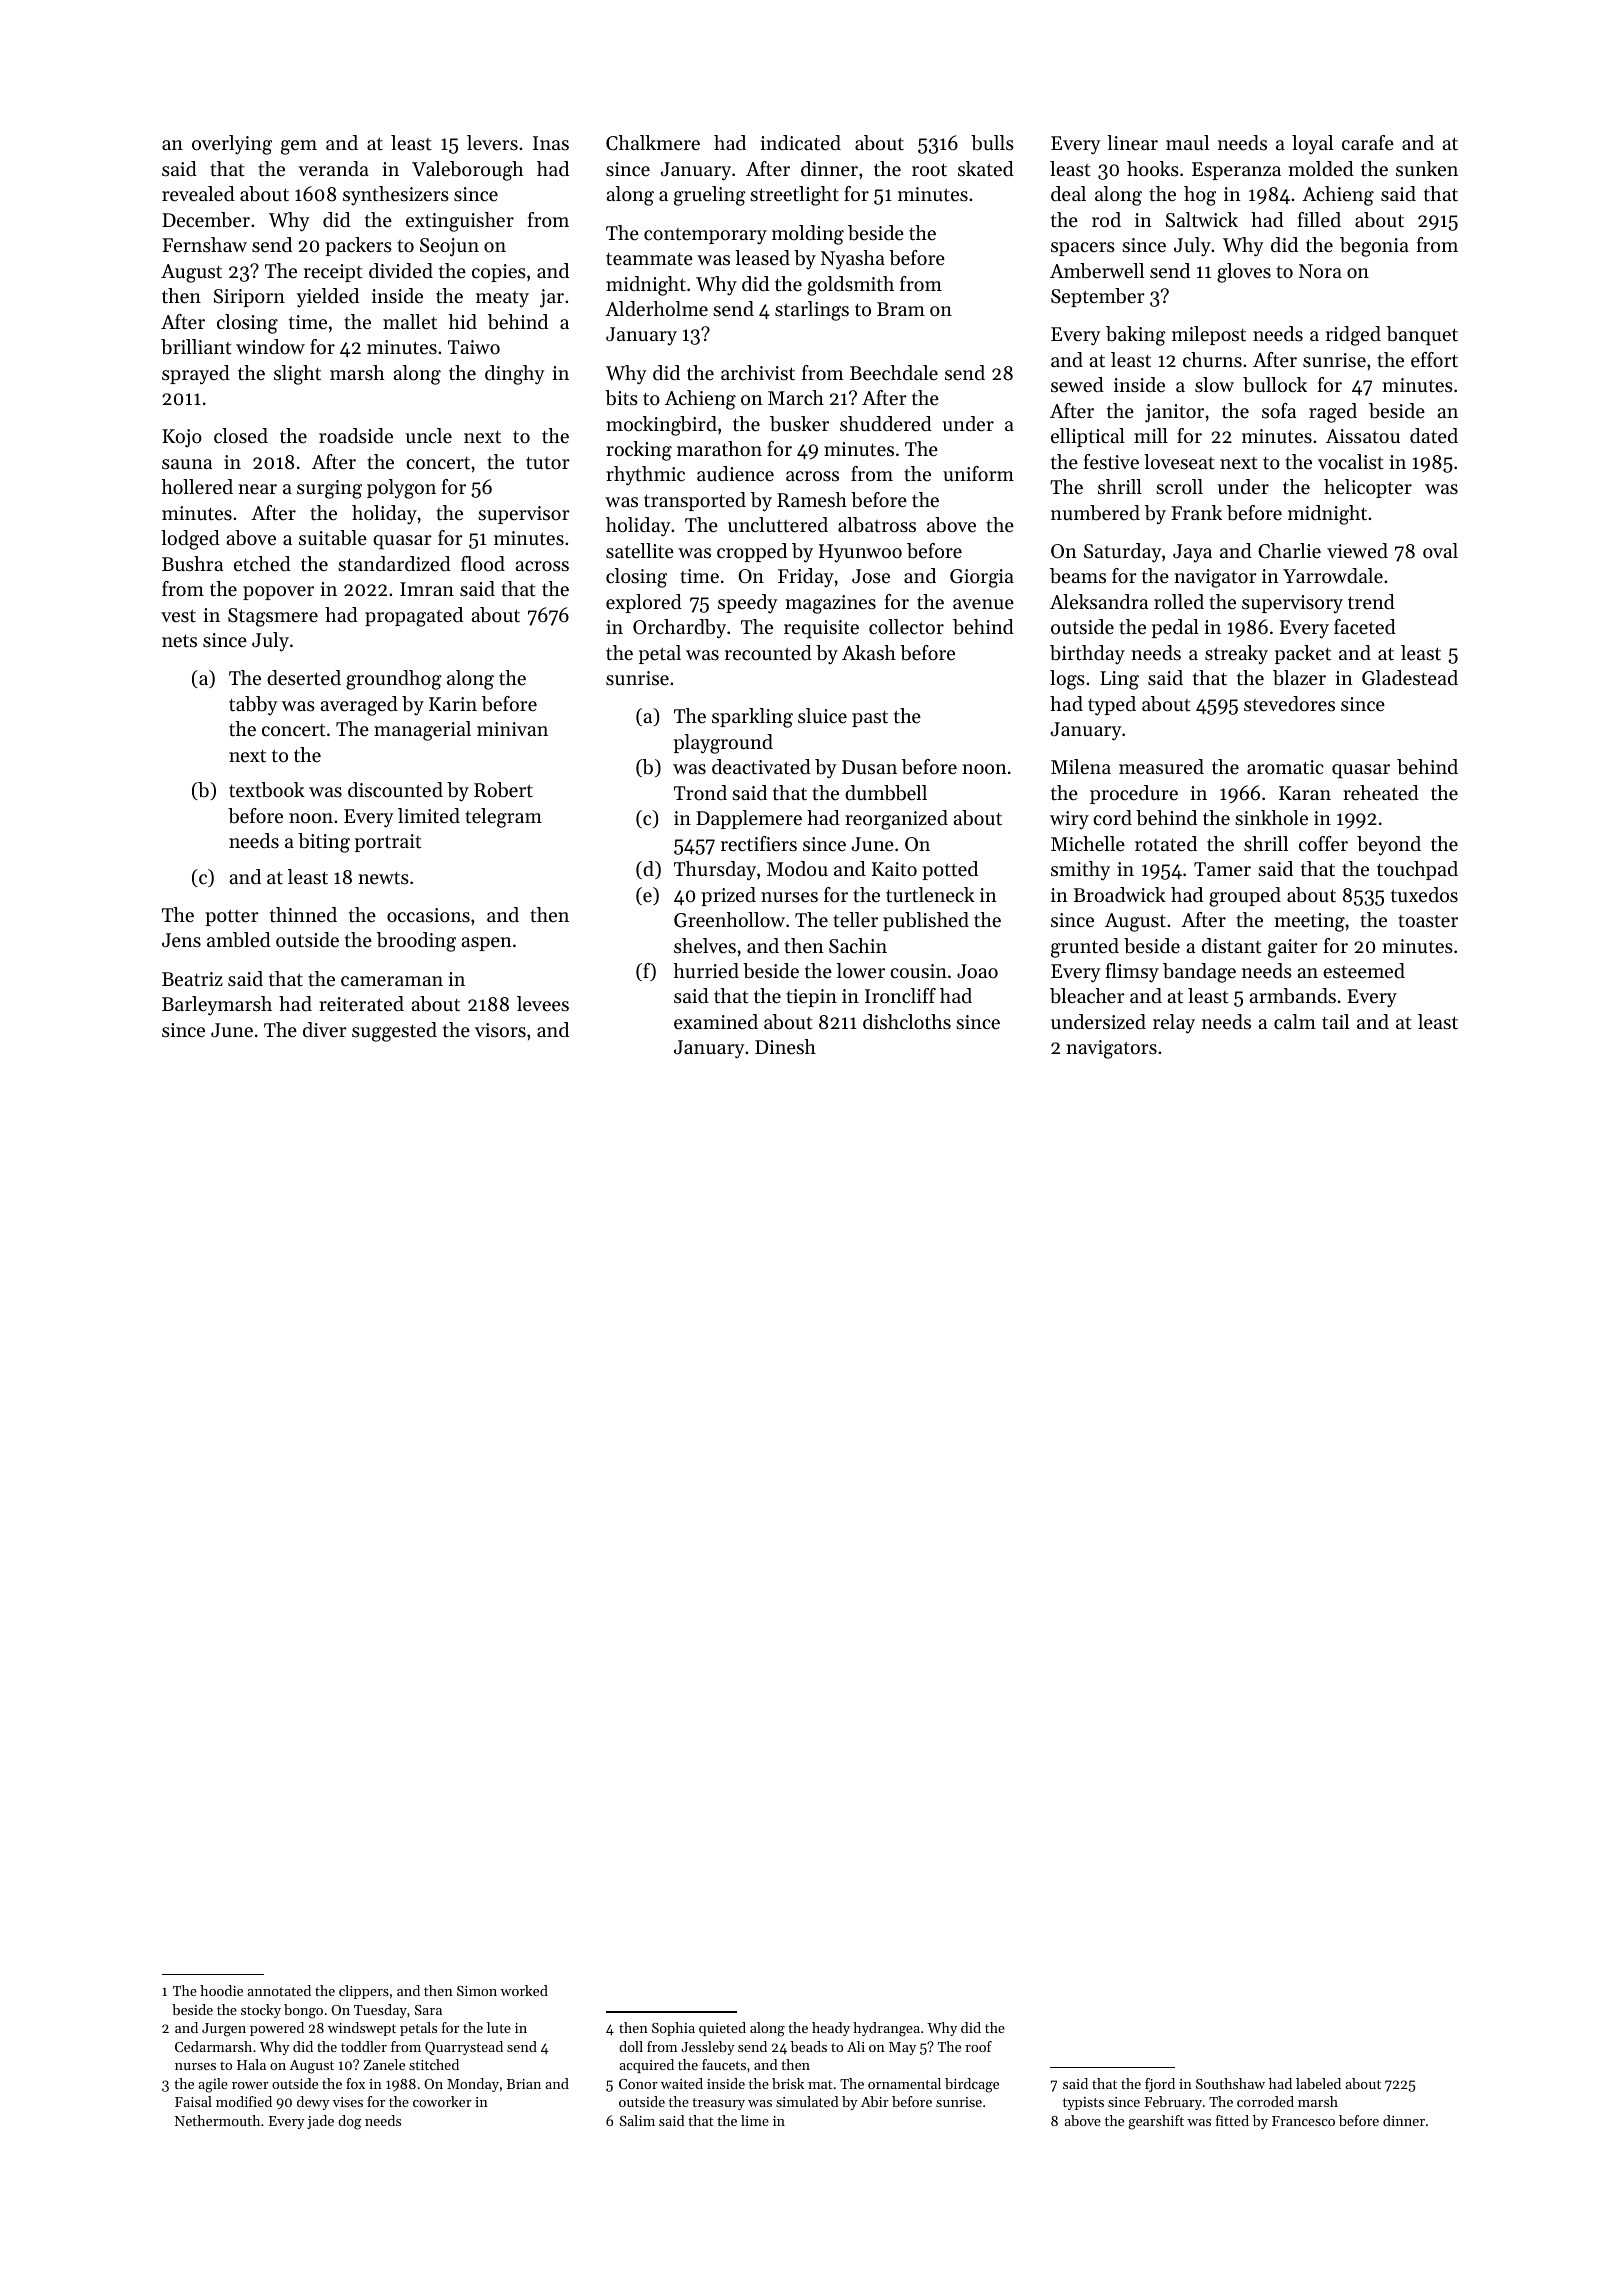 Image resolution: width=1620 pixels, height=2292 pixels. Describe the element at coordinates (886, 2029) in the page. I see `hydrangea` at that location.
